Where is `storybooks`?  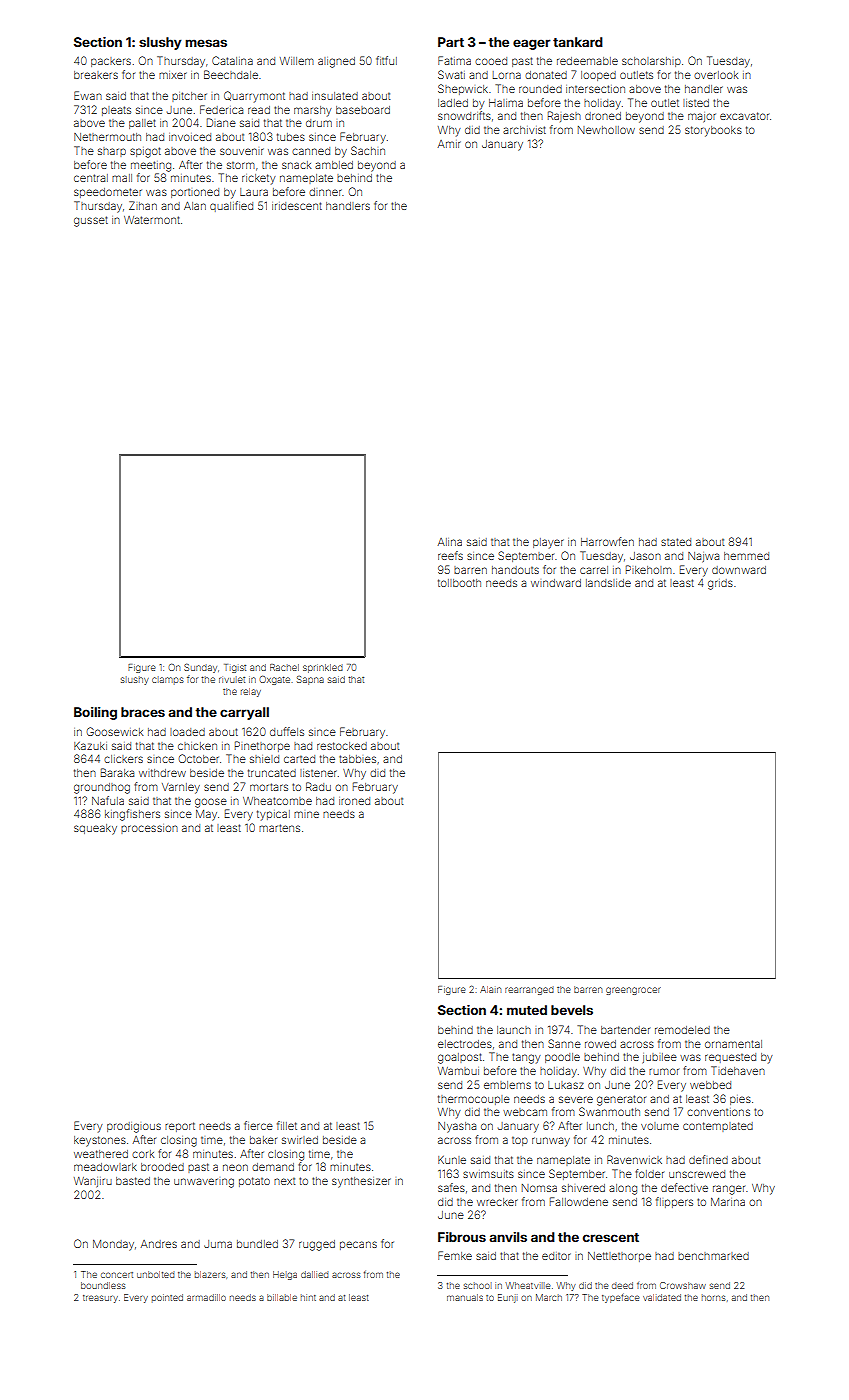
storybooks is located at coordinates (713, 131).
